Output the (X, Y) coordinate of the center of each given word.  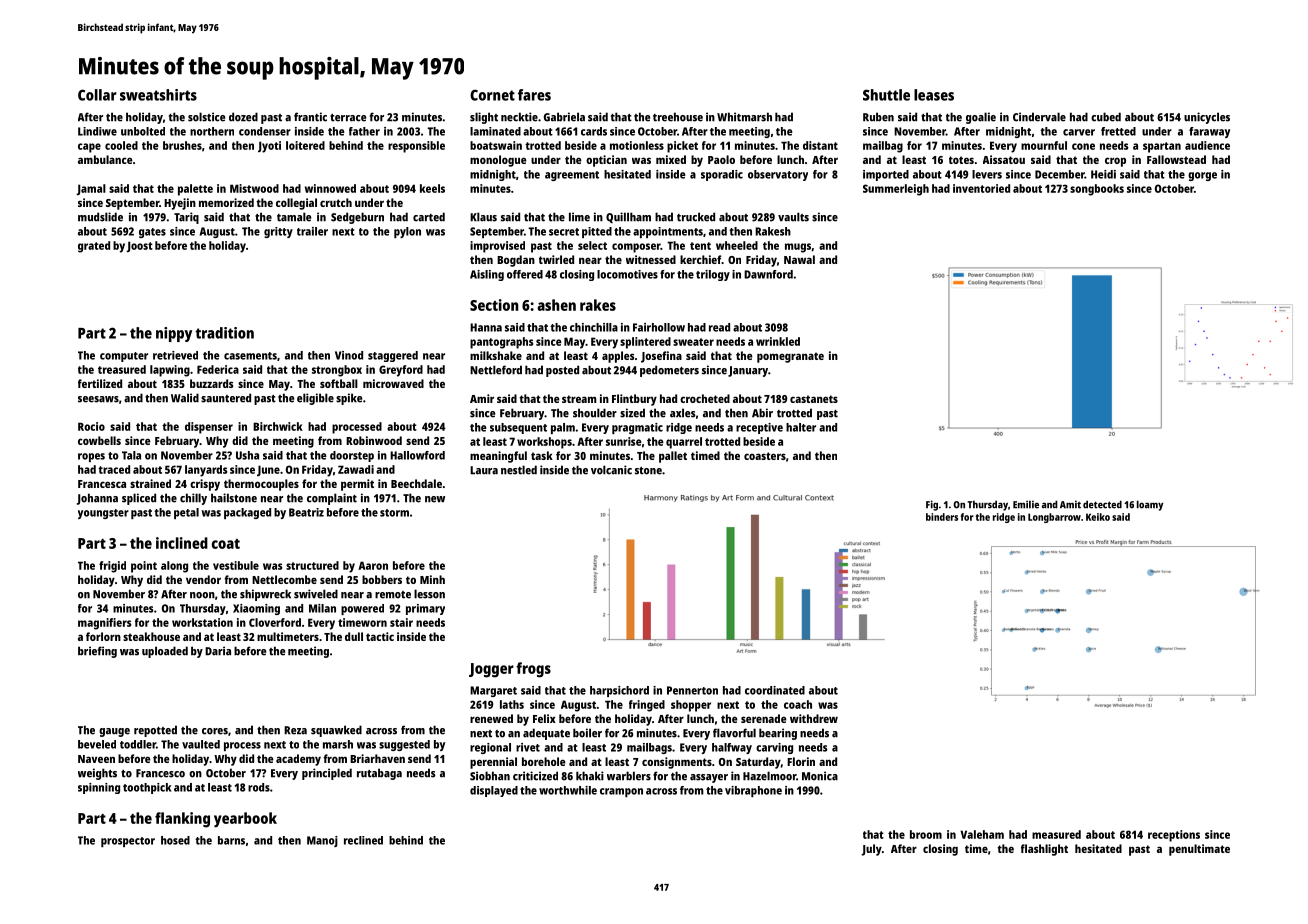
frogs (533, 670)
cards (594, 131)
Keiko (1098, 517)
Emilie (1026, 504)
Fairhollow (659, 327)
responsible (416, 147)
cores (215, 731)
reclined (363, 840)
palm (563, 428)
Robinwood (374, 440)
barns (231, 840)
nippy (174, 334)
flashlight (1044, 850)
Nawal (799, 259)
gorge (1202, 176)
